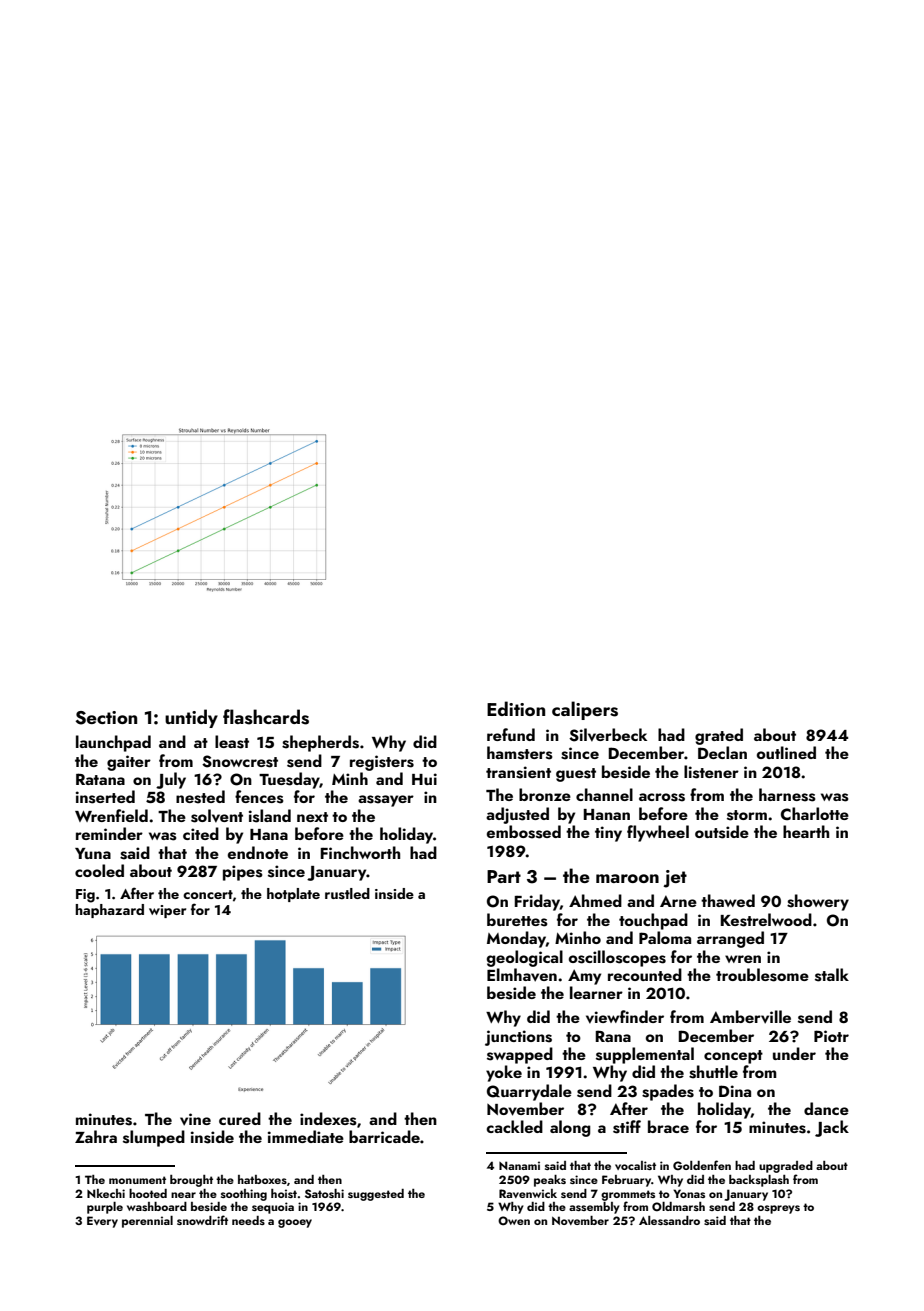  What do you see at coordinates (669, 1220) in the document?
I see `Alessandro` at bounding box center [669, 1220].
